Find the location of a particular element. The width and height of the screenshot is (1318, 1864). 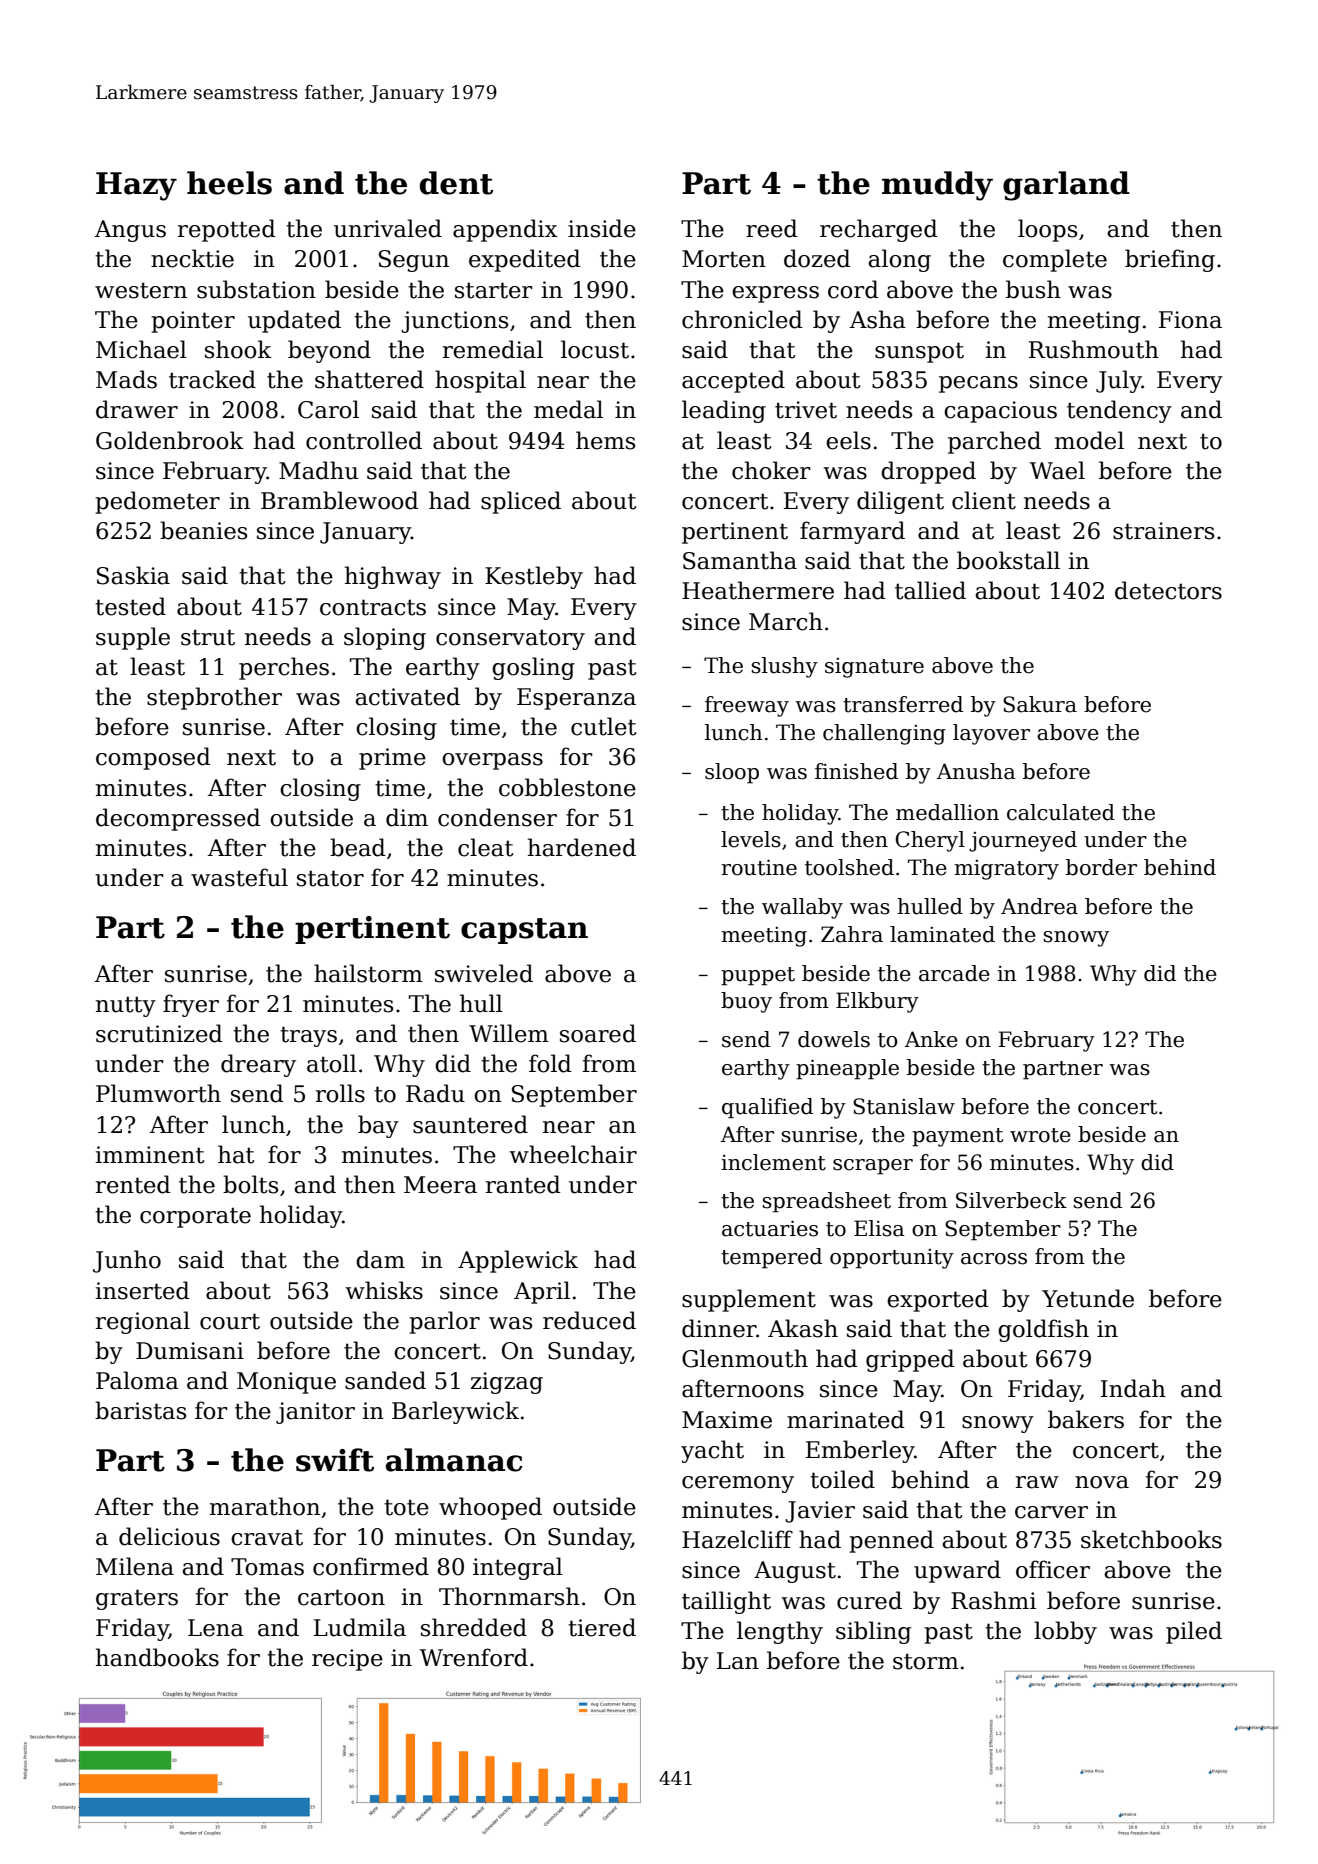

sloping is located at coordinates (385, 638).
